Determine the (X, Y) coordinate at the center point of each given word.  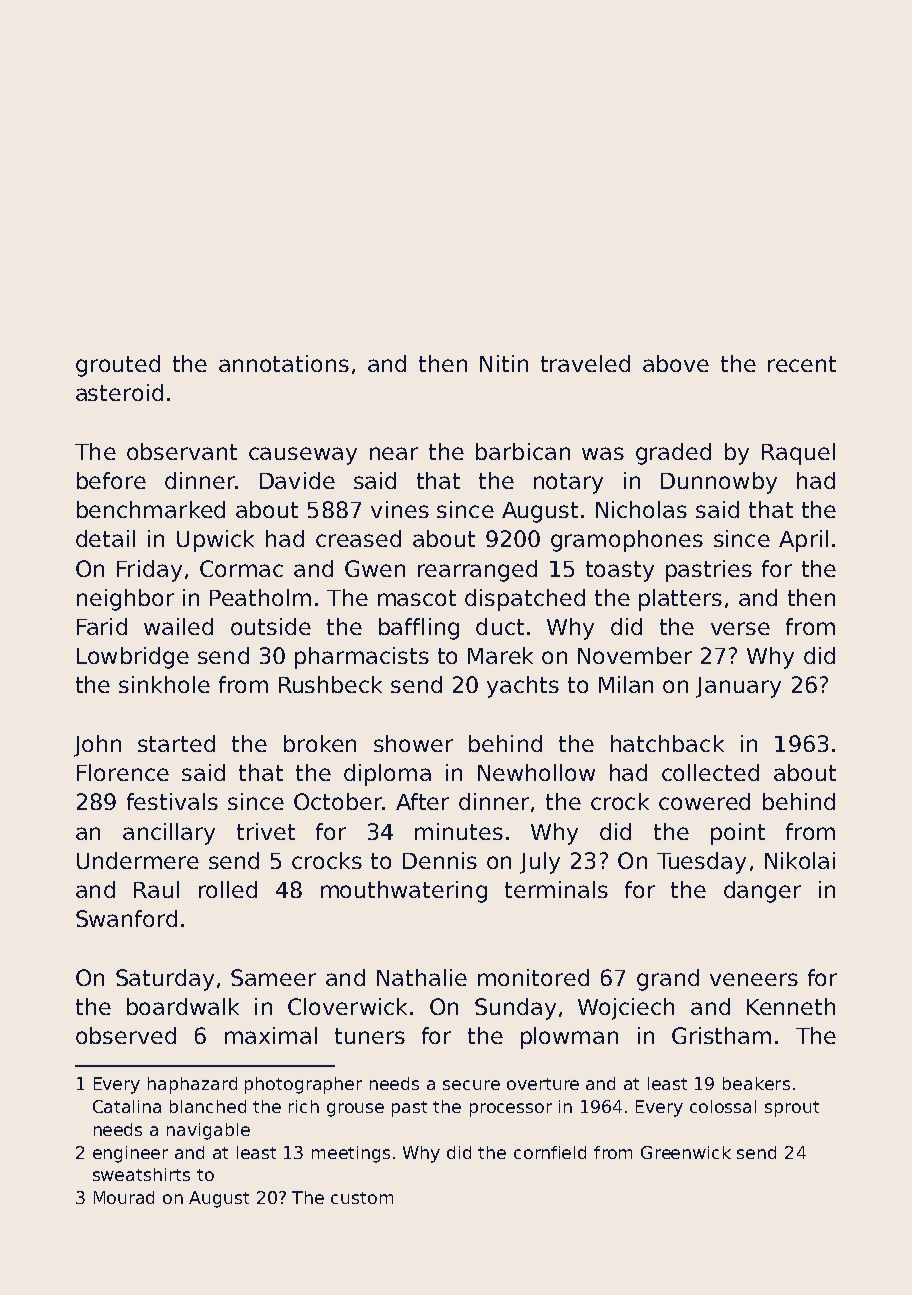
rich (304, 1106)
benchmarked (151, 509)
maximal (271, 1035)
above (676, 363)
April (803, 541)
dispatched (525, 600)
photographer (303, 1085)
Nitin (504, 363)
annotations (284, 363)
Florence (123, 772)
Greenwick (686, 1152)
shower (413, 743)
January (738, 687)
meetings (351, 1154)
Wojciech (626, 1009)
